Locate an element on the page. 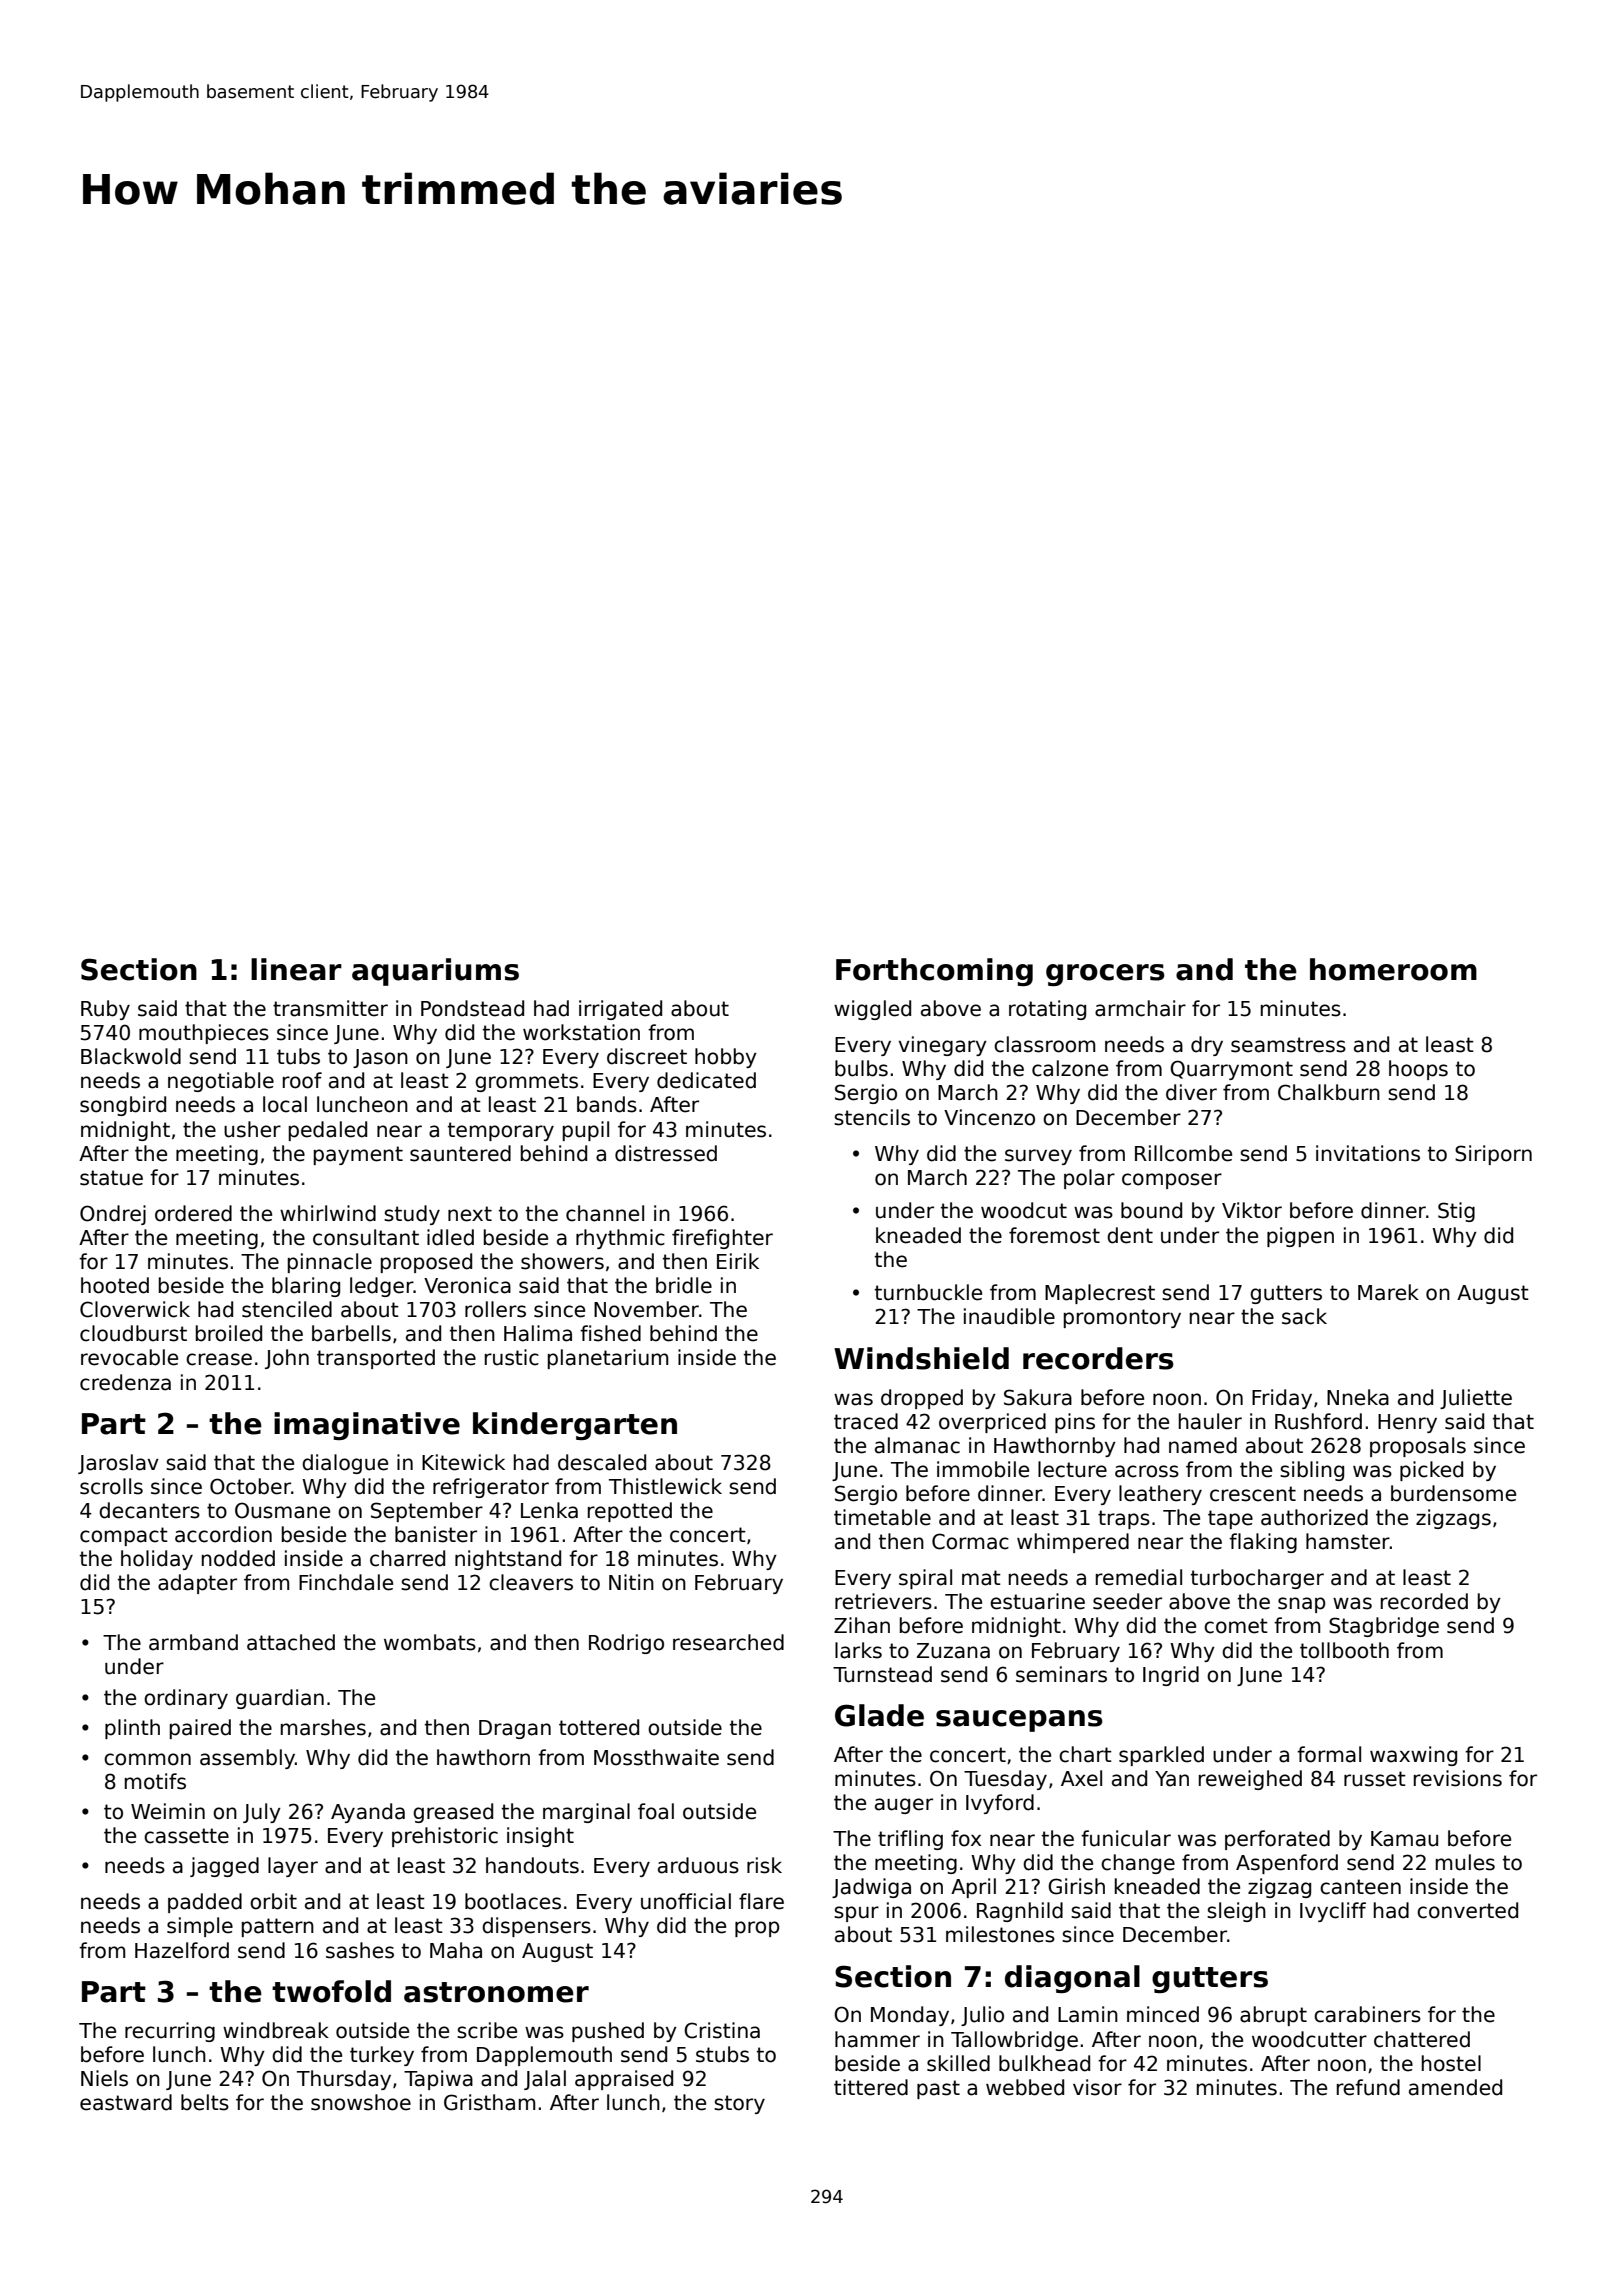 This page has height=2292, width=1620. survey is located at coordinates (1038, 1157).
